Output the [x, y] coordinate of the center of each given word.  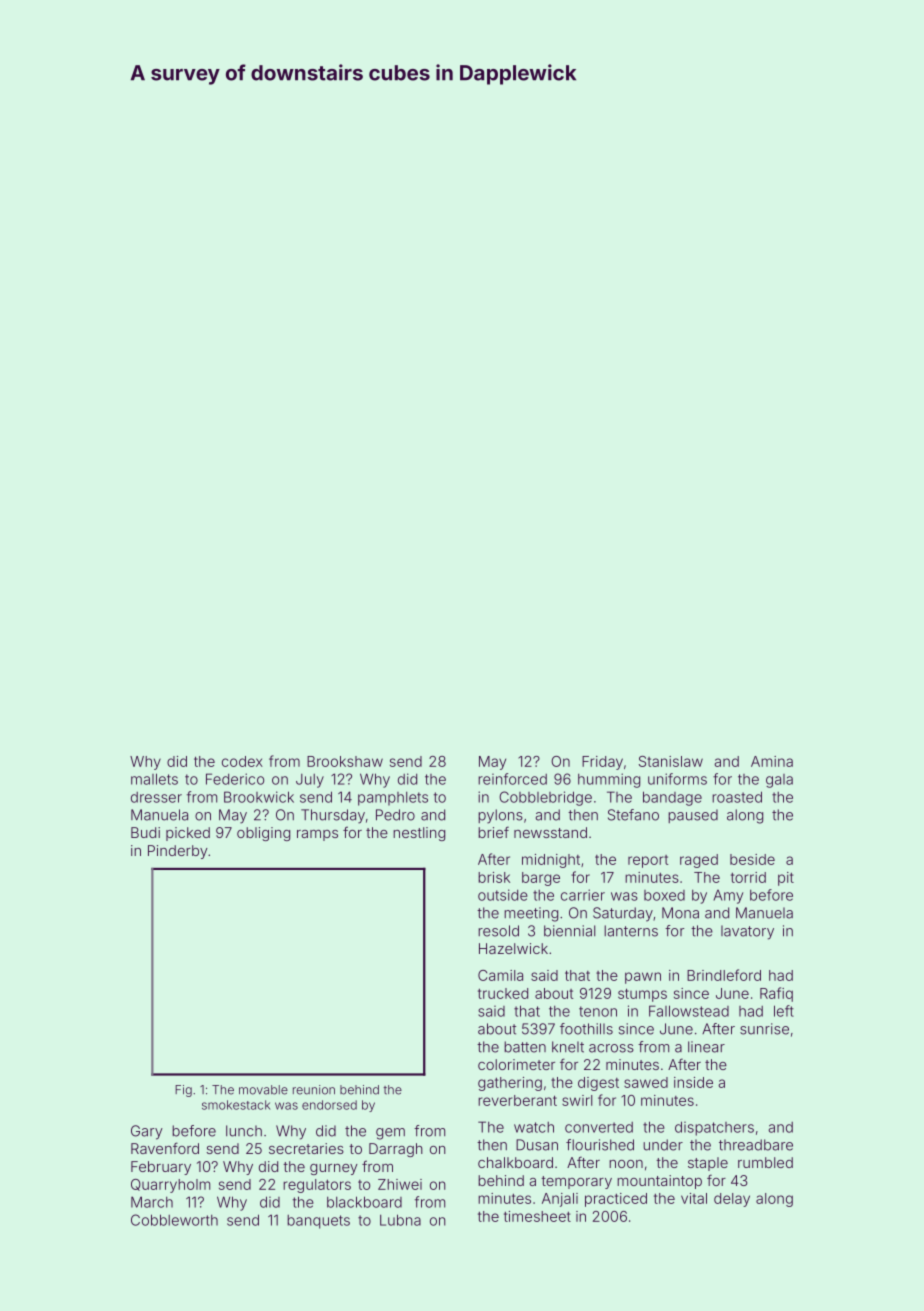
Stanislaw [671, 761]
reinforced [512, 779]
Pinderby [178, 852]
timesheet [537, 1216]
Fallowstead [689, 1011]
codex [242, 761]
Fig [183, 1091]
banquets [318, 1222]
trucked [503, 993]
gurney [334, 1169]
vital [694, 1198]
